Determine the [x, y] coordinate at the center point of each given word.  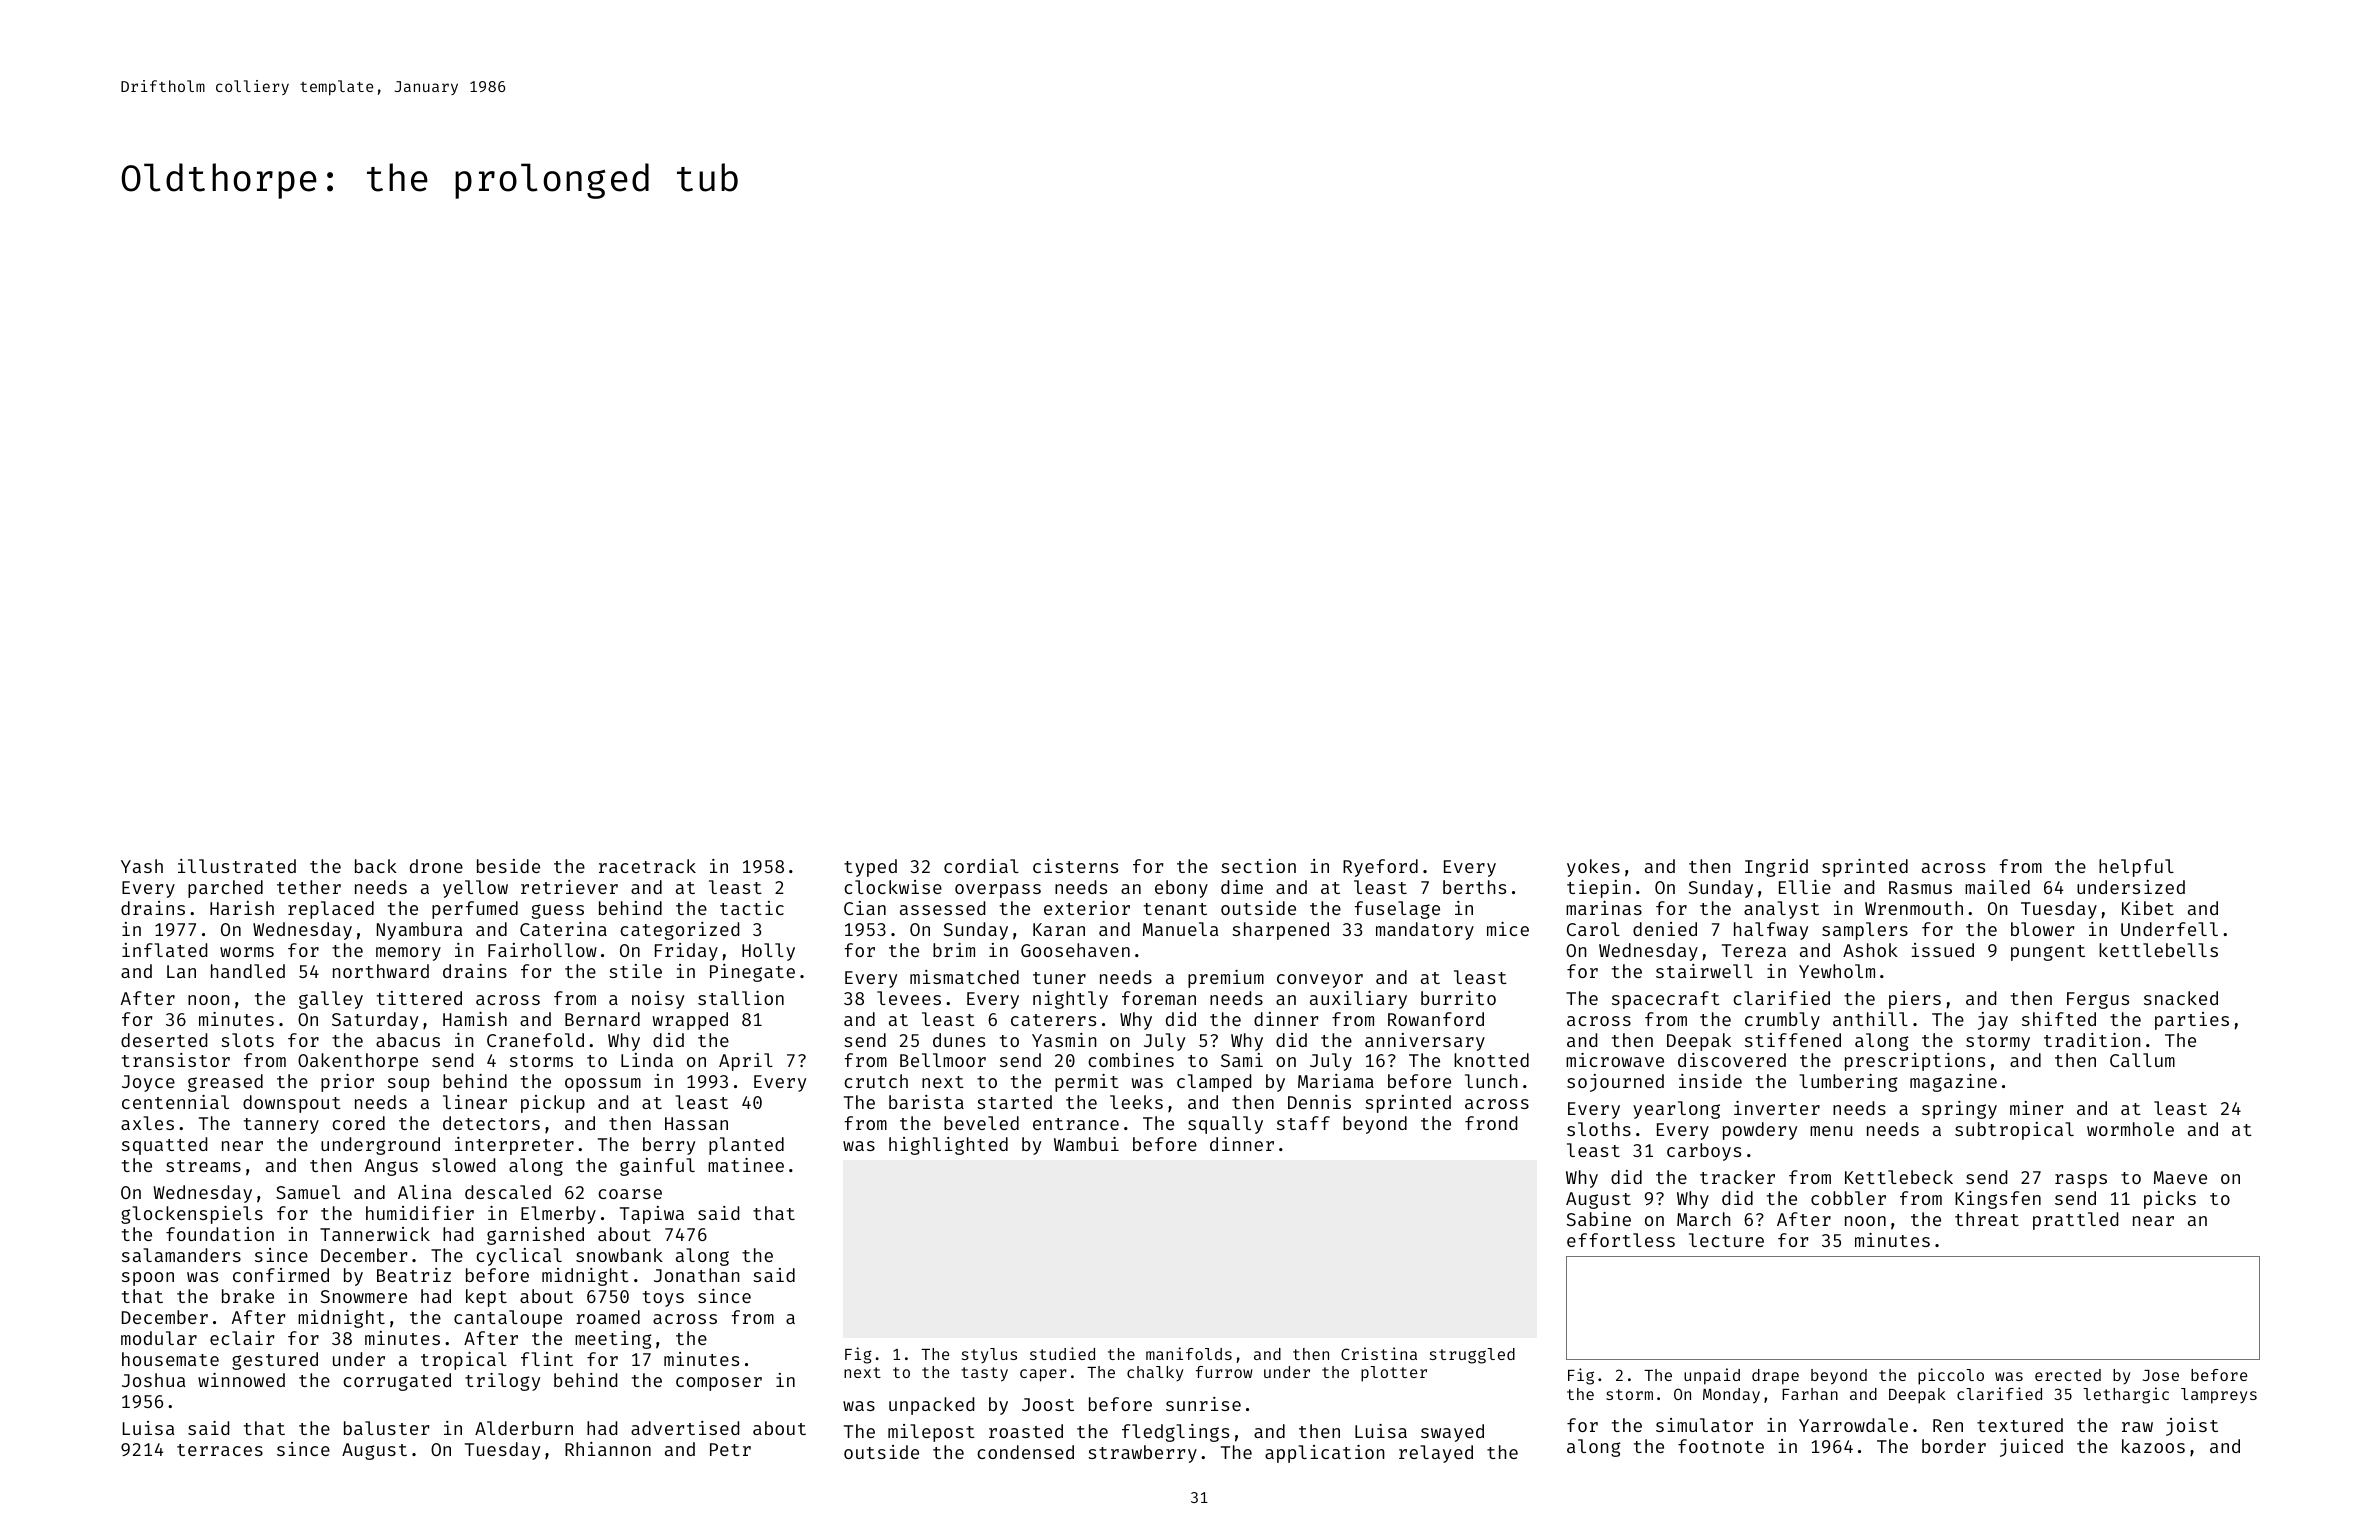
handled [248, 971]
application [1325, 1454]
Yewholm [1837, 971]
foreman [1159, 998]
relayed [1436, 1454]
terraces [220, 1450]
